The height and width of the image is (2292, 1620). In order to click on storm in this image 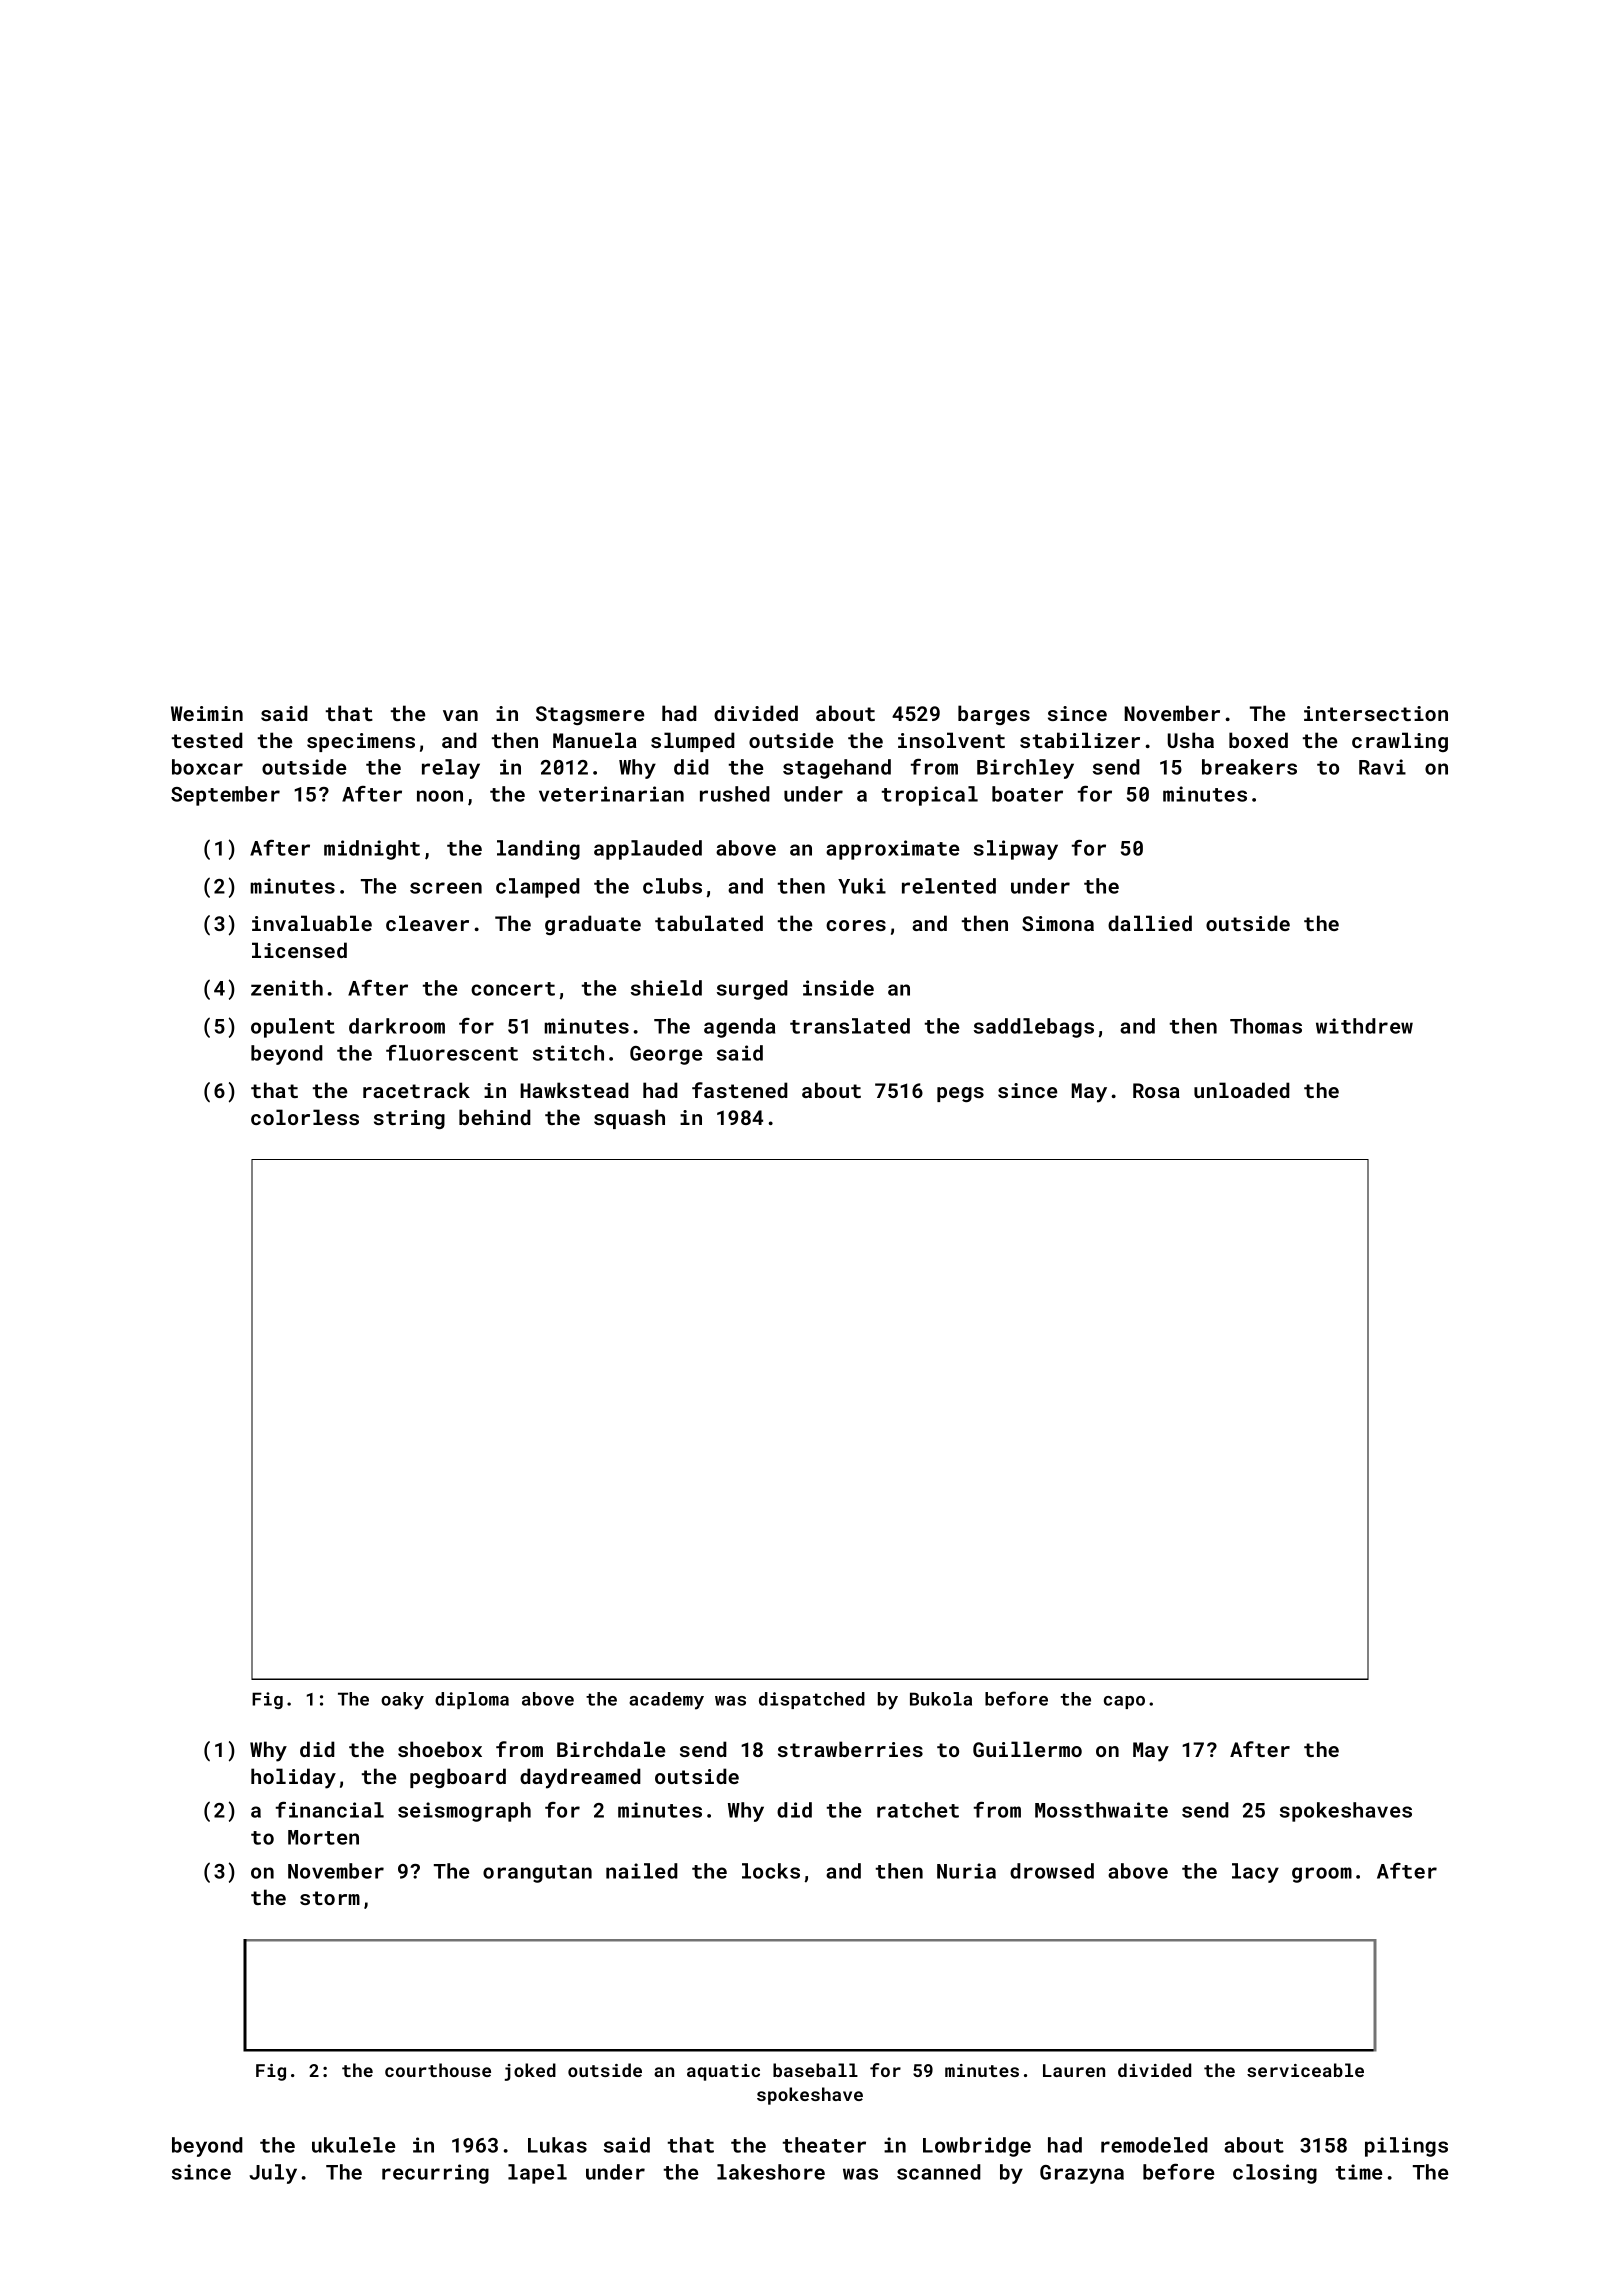, I will do `click(330, 1898)`.
